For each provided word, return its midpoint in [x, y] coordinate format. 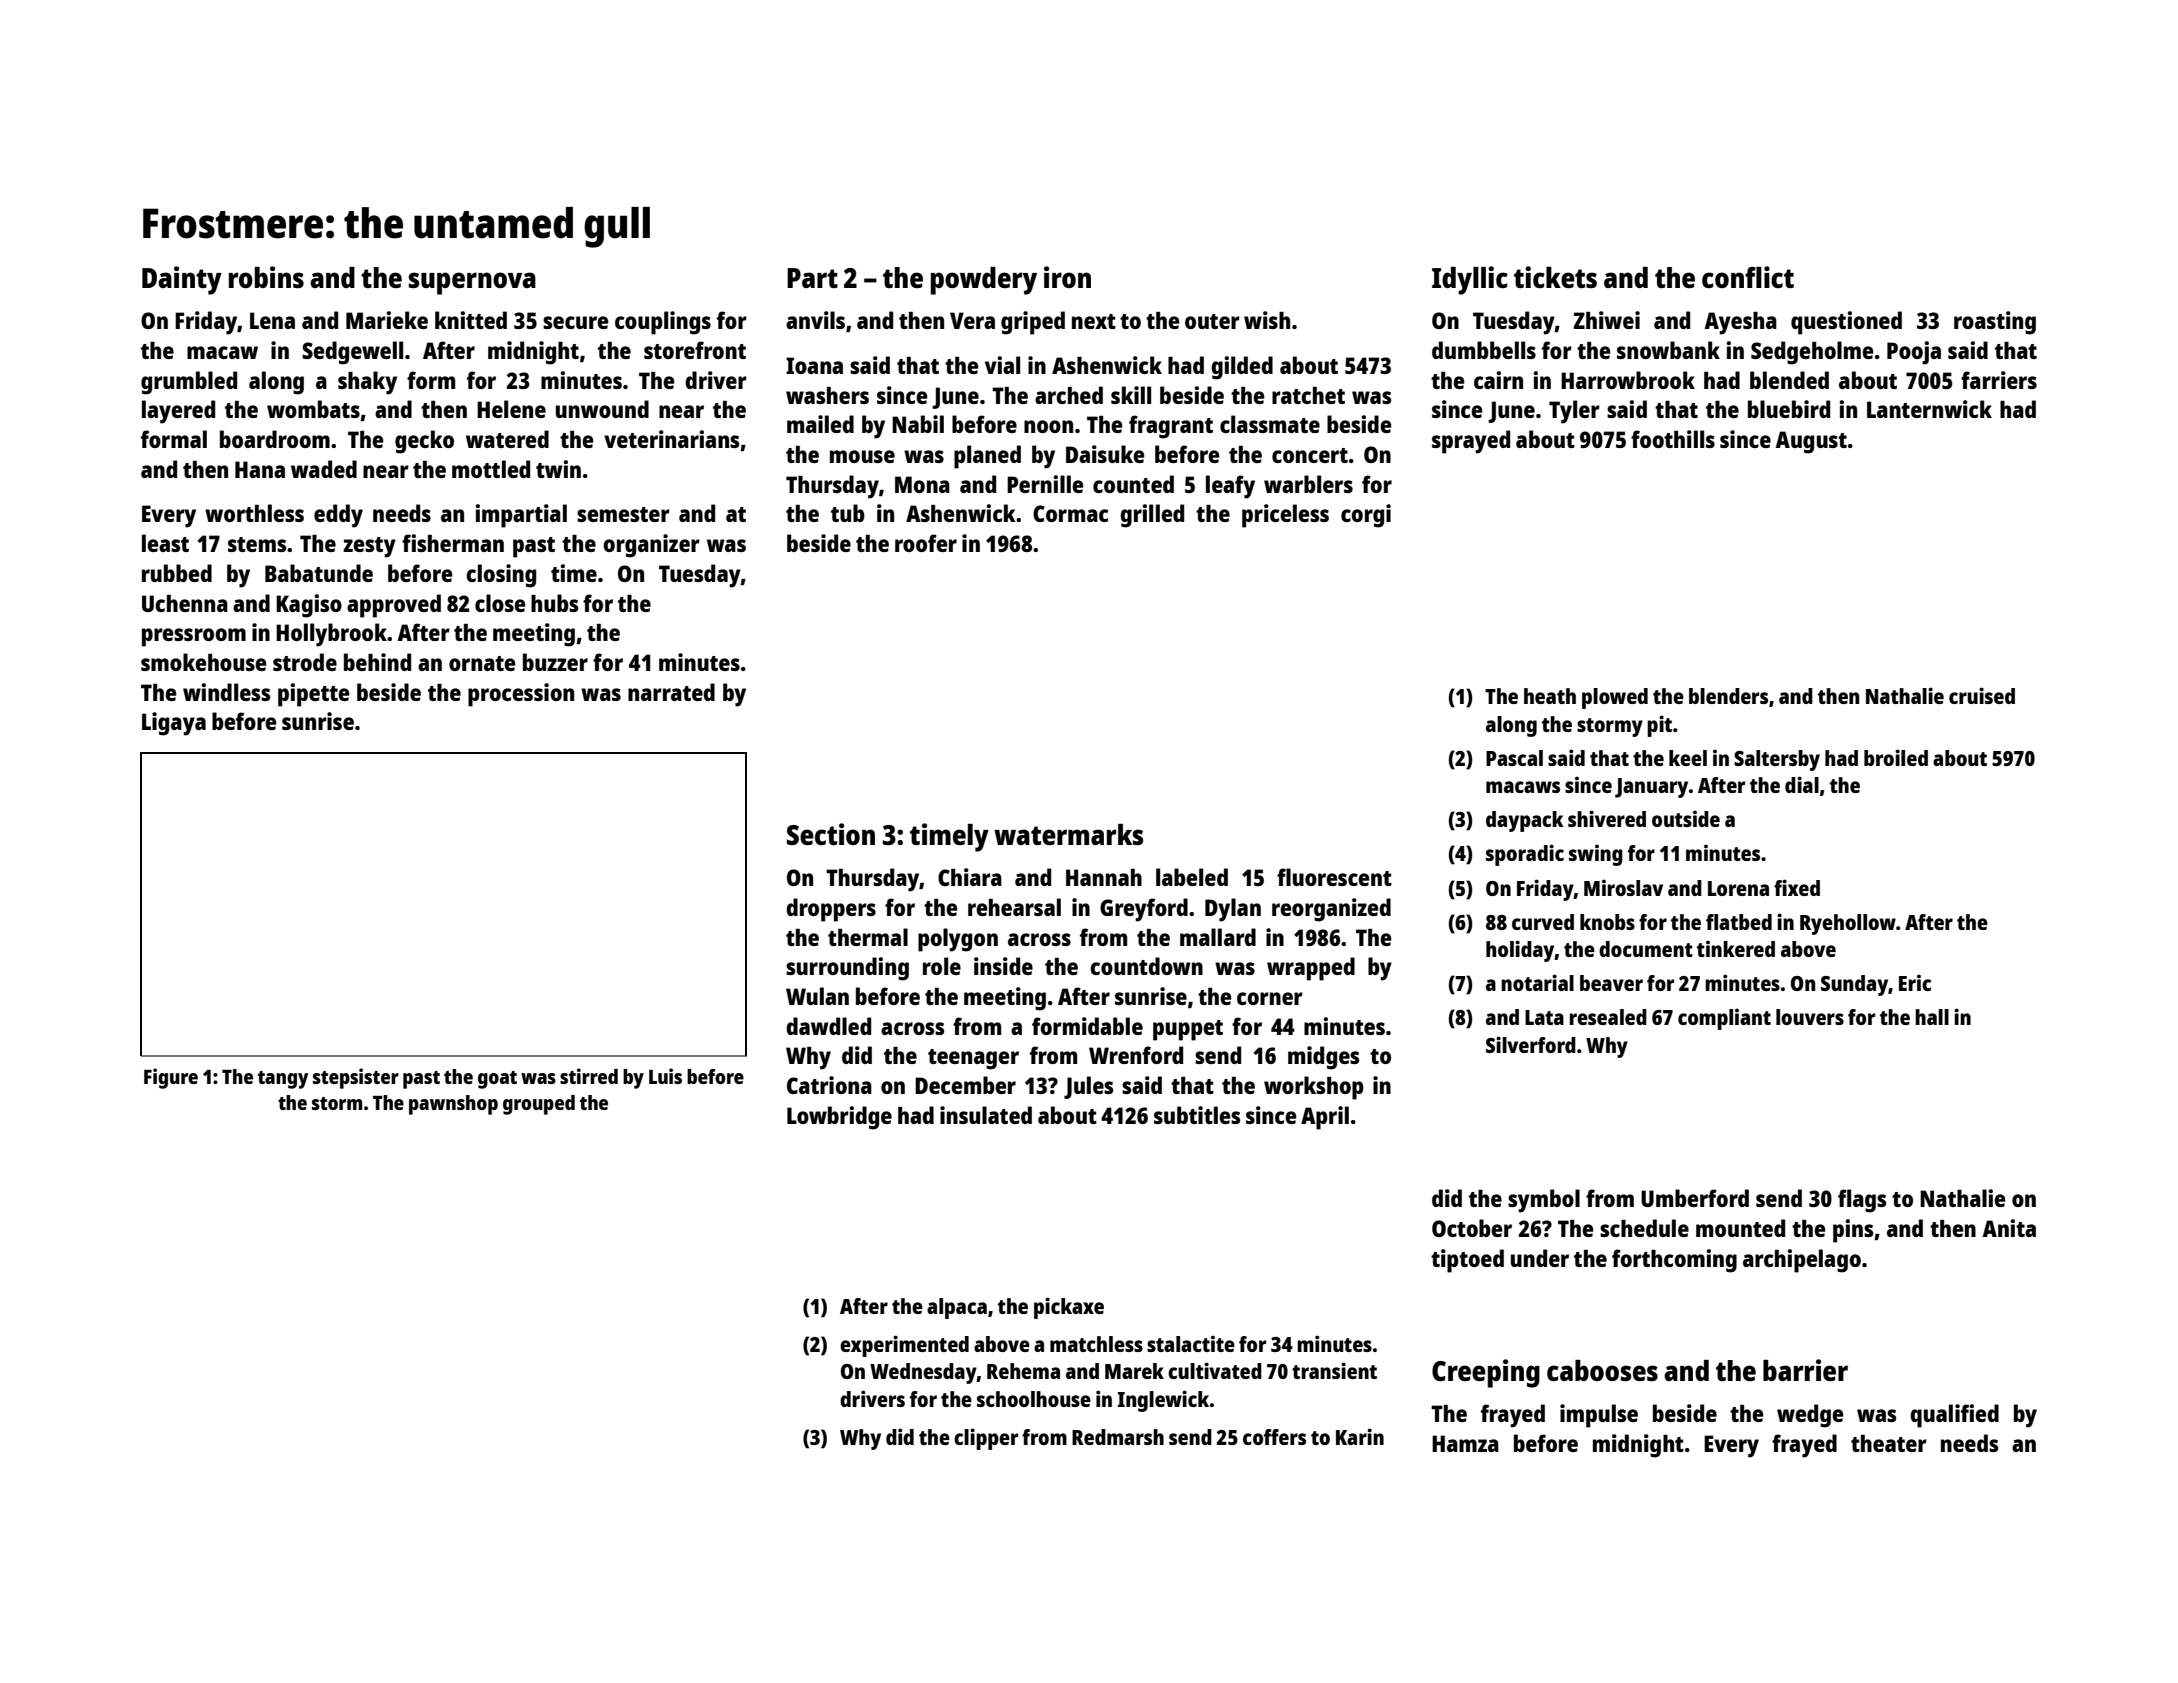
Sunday [1854, 985]
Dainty [182, 280]
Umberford [1695, 1198]
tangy [283, 1080]
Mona [922, 484]
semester [623, 514]
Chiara [970, 877]
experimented [904, 1346]
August [1811, 442]
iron [1067, 277]
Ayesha [1740, 323]
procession [521, 695]
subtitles [1197, 1115]
